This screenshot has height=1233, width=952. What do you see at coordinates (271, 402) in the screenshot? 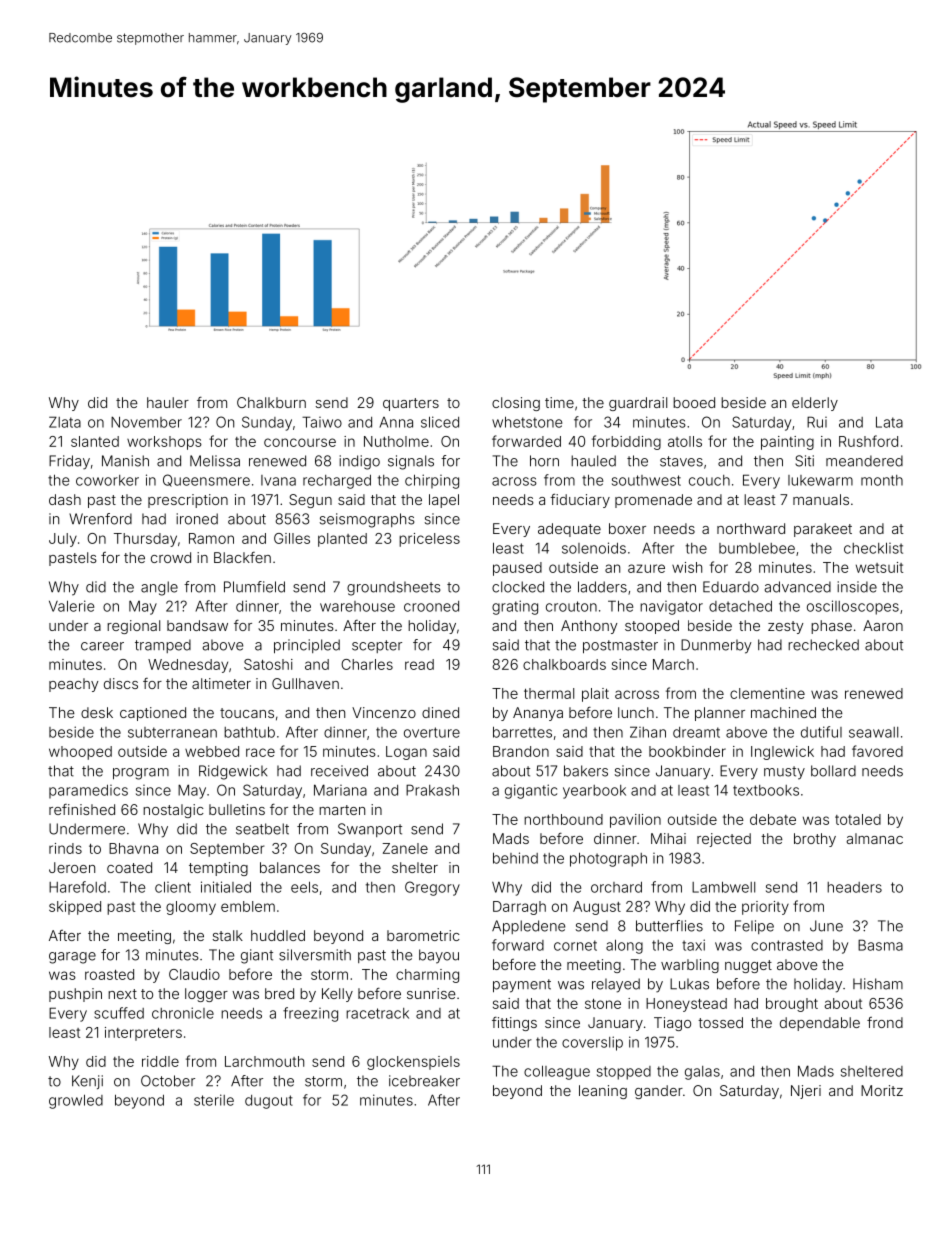
I see `Chalkburn` at bounding box center [271, 402].
